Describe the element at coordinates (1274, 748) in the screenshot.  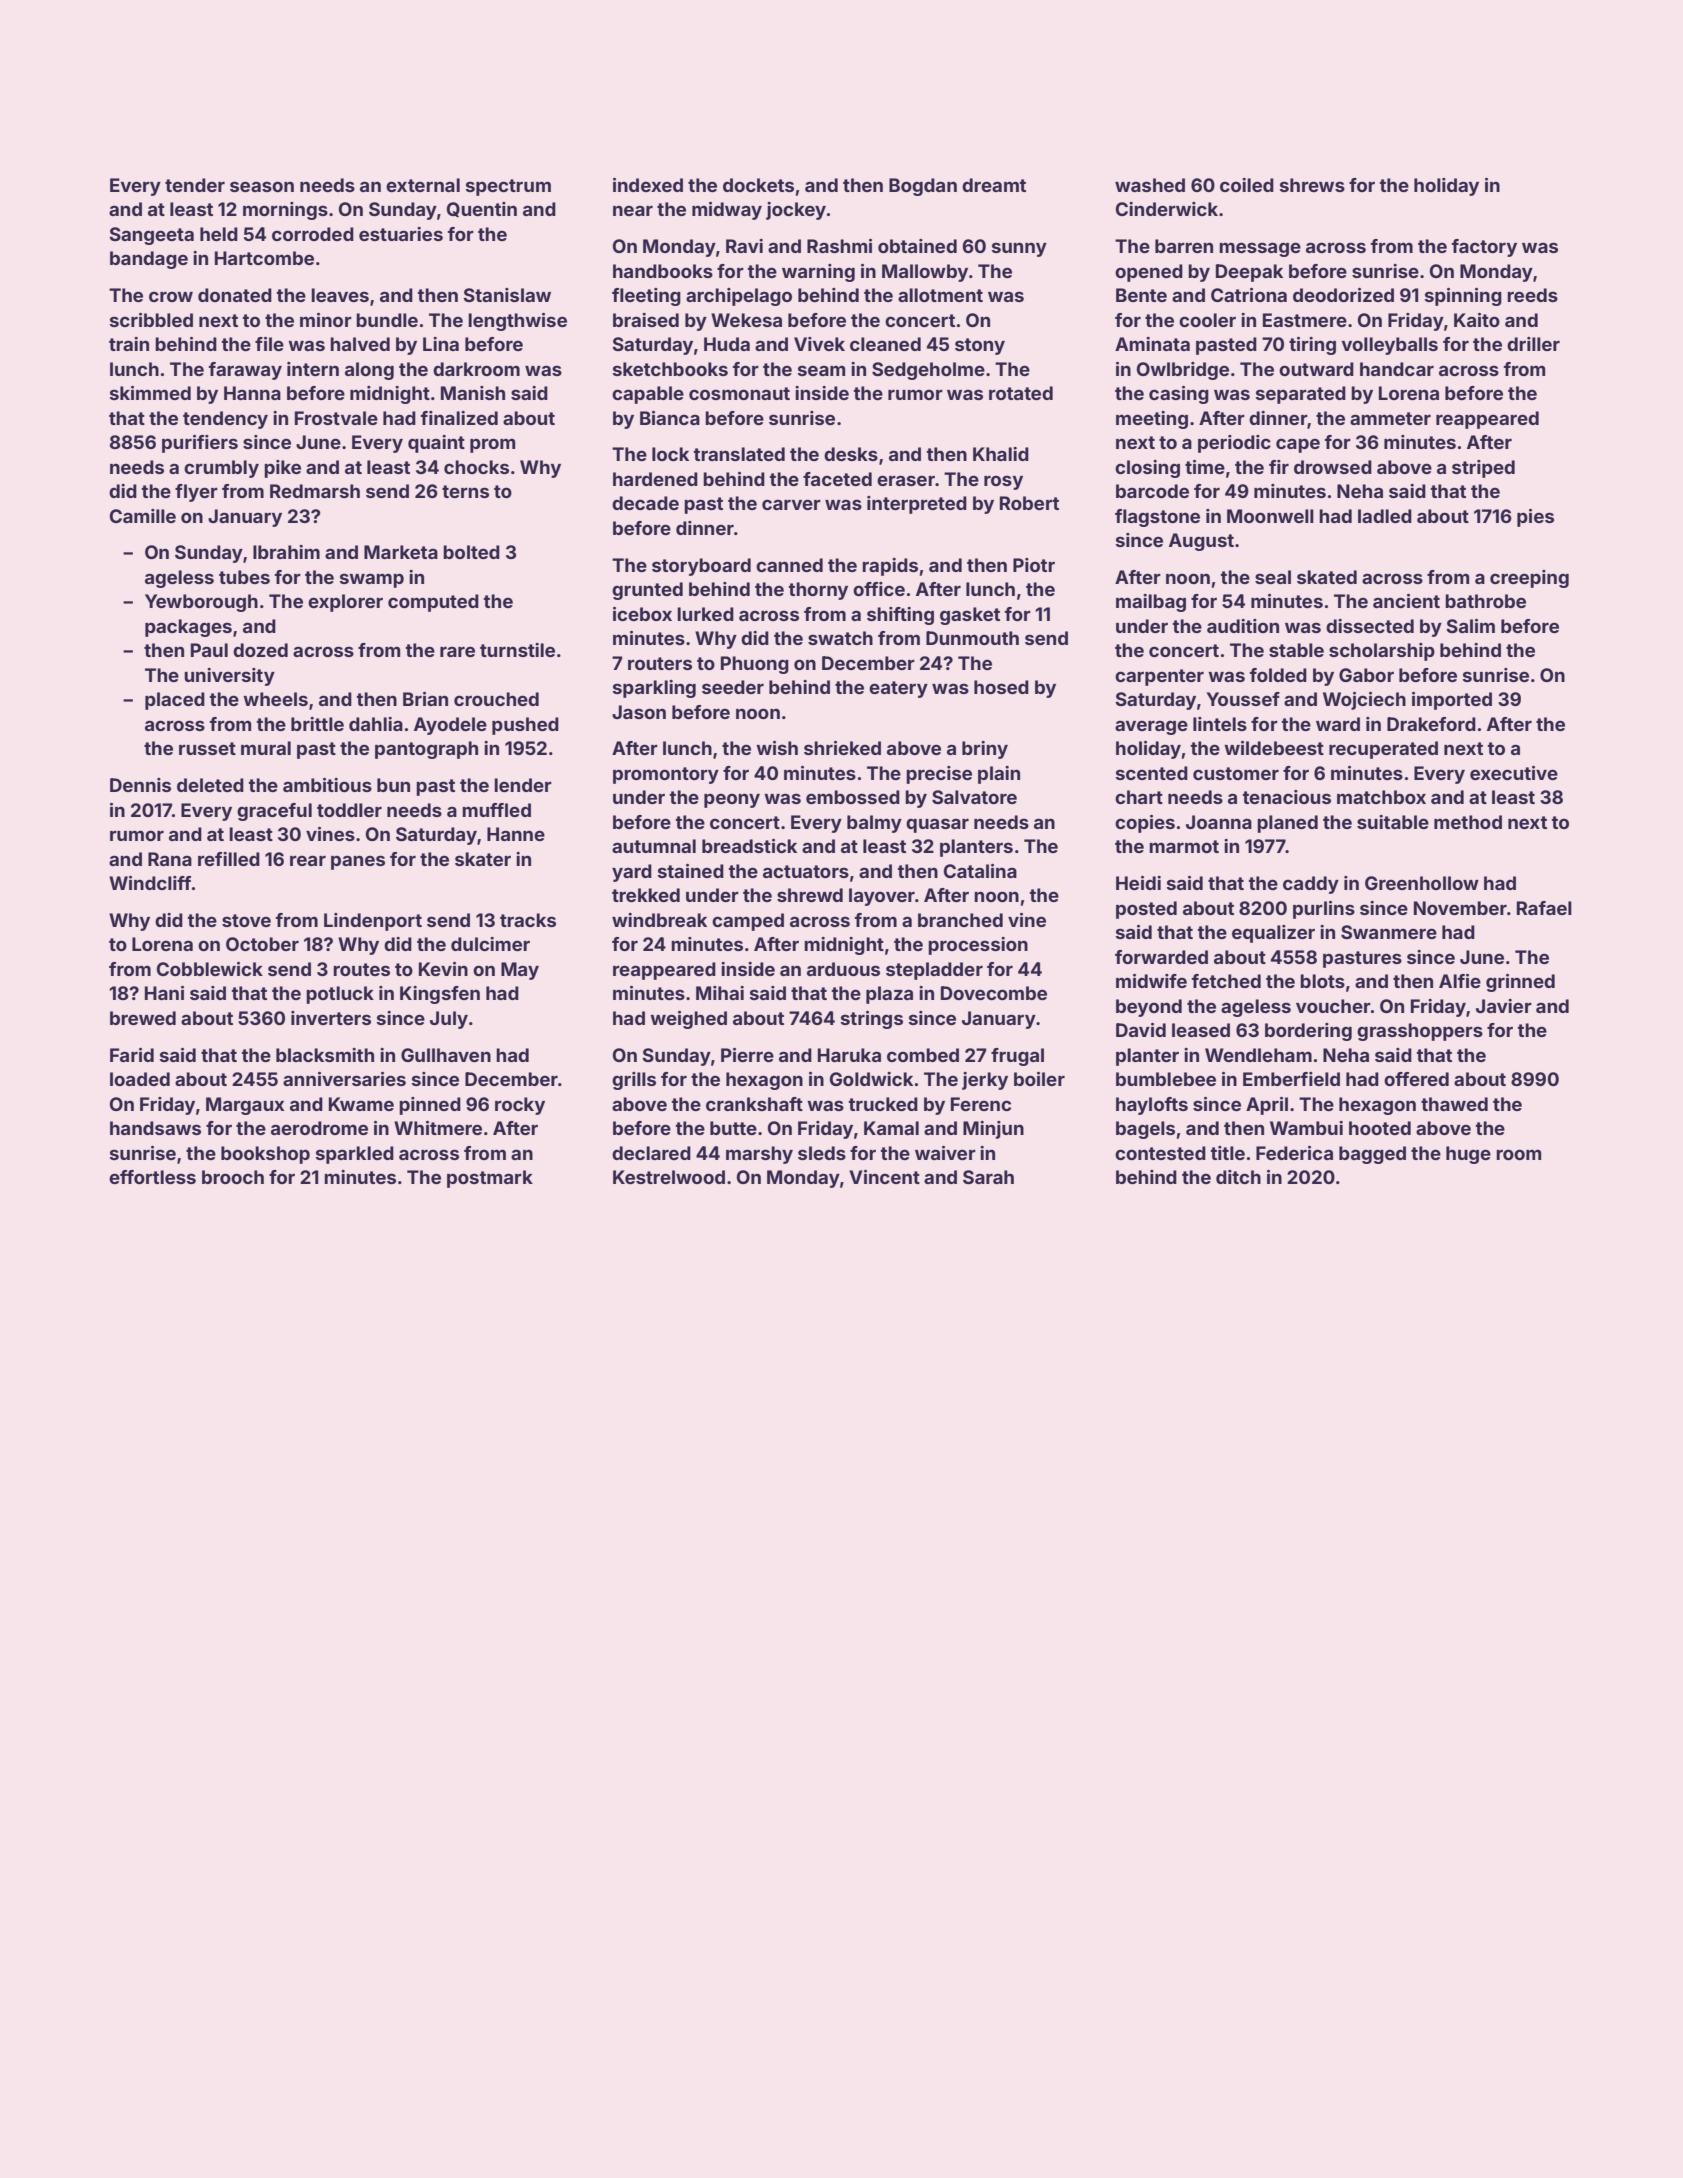
I see `wildebeest` at that location.
